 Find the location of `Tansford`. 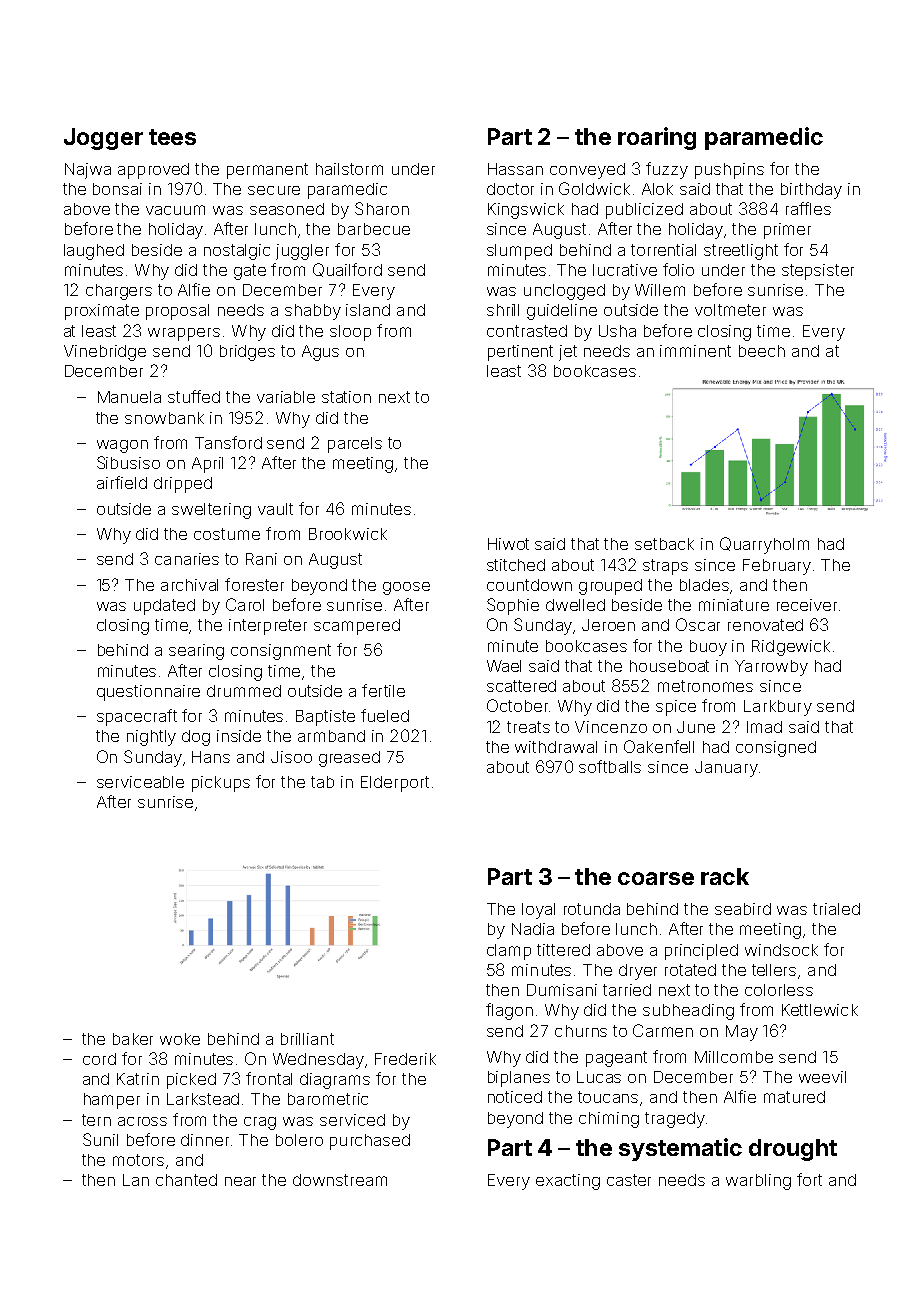

Tansford is located at coordinates (228, 442).
